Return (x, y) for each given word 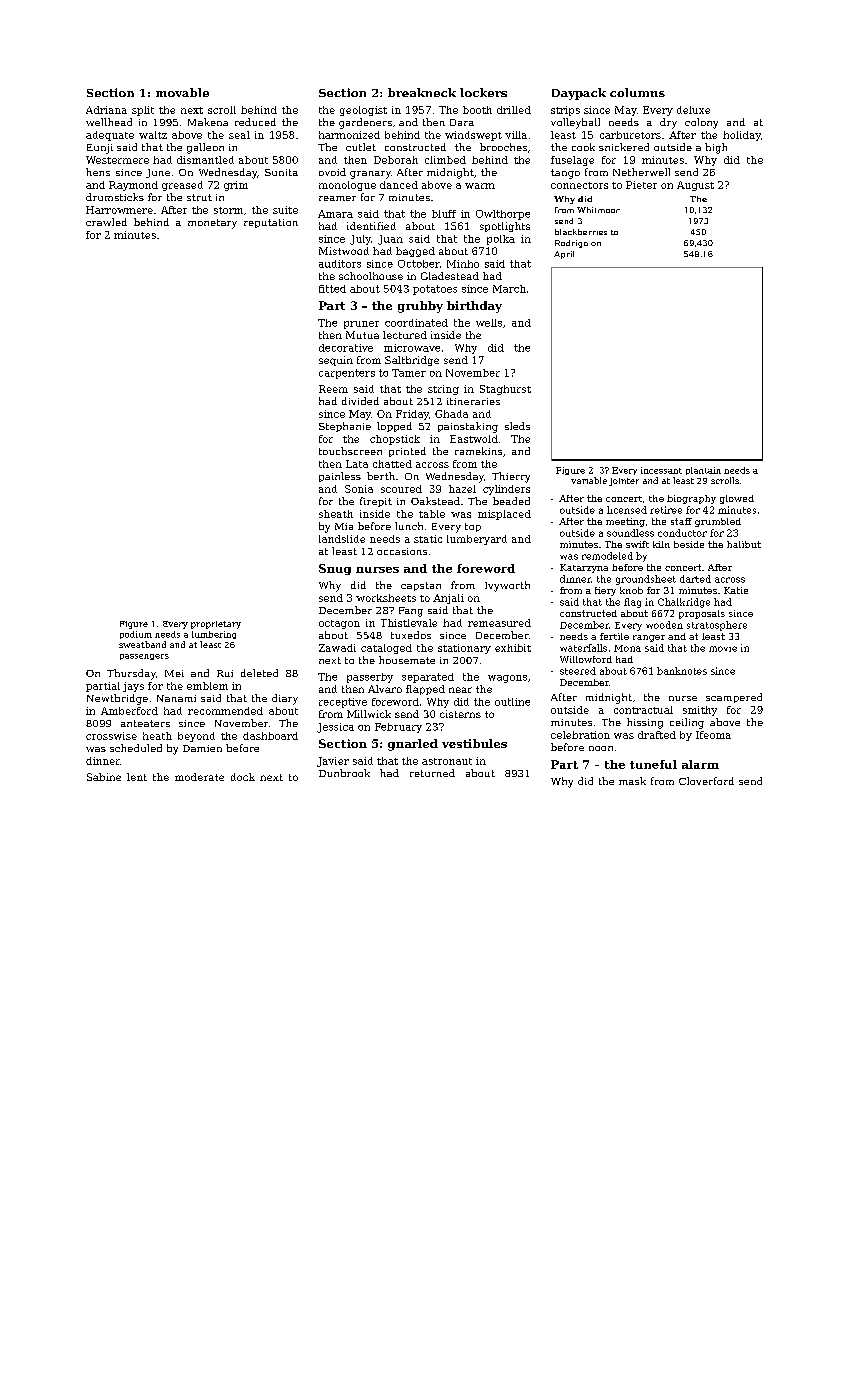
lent (137, 777)
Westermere (117, 160)
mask (632, 781)
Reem (333, 389)
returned (432, 773)
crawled (106, 222)
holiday (742, 136)
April (564, 255)
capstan (421, 586)
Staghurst (505, 390)
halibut (744, 544)
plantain (703, 471)
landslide (342, 539)
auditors (340, 264)
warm (480, 186)
